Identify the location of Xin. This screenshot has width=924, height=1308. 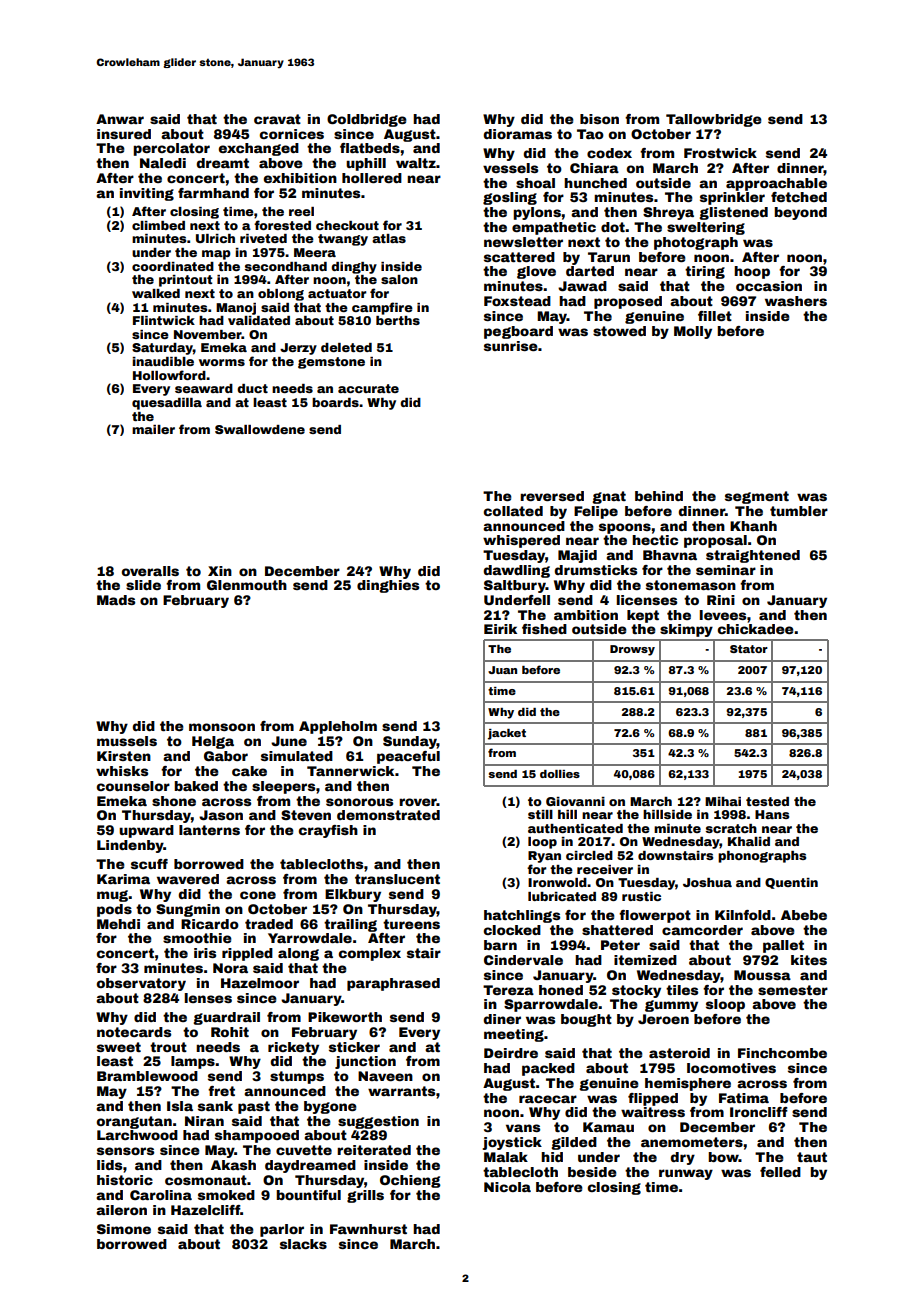
(220, 571).
